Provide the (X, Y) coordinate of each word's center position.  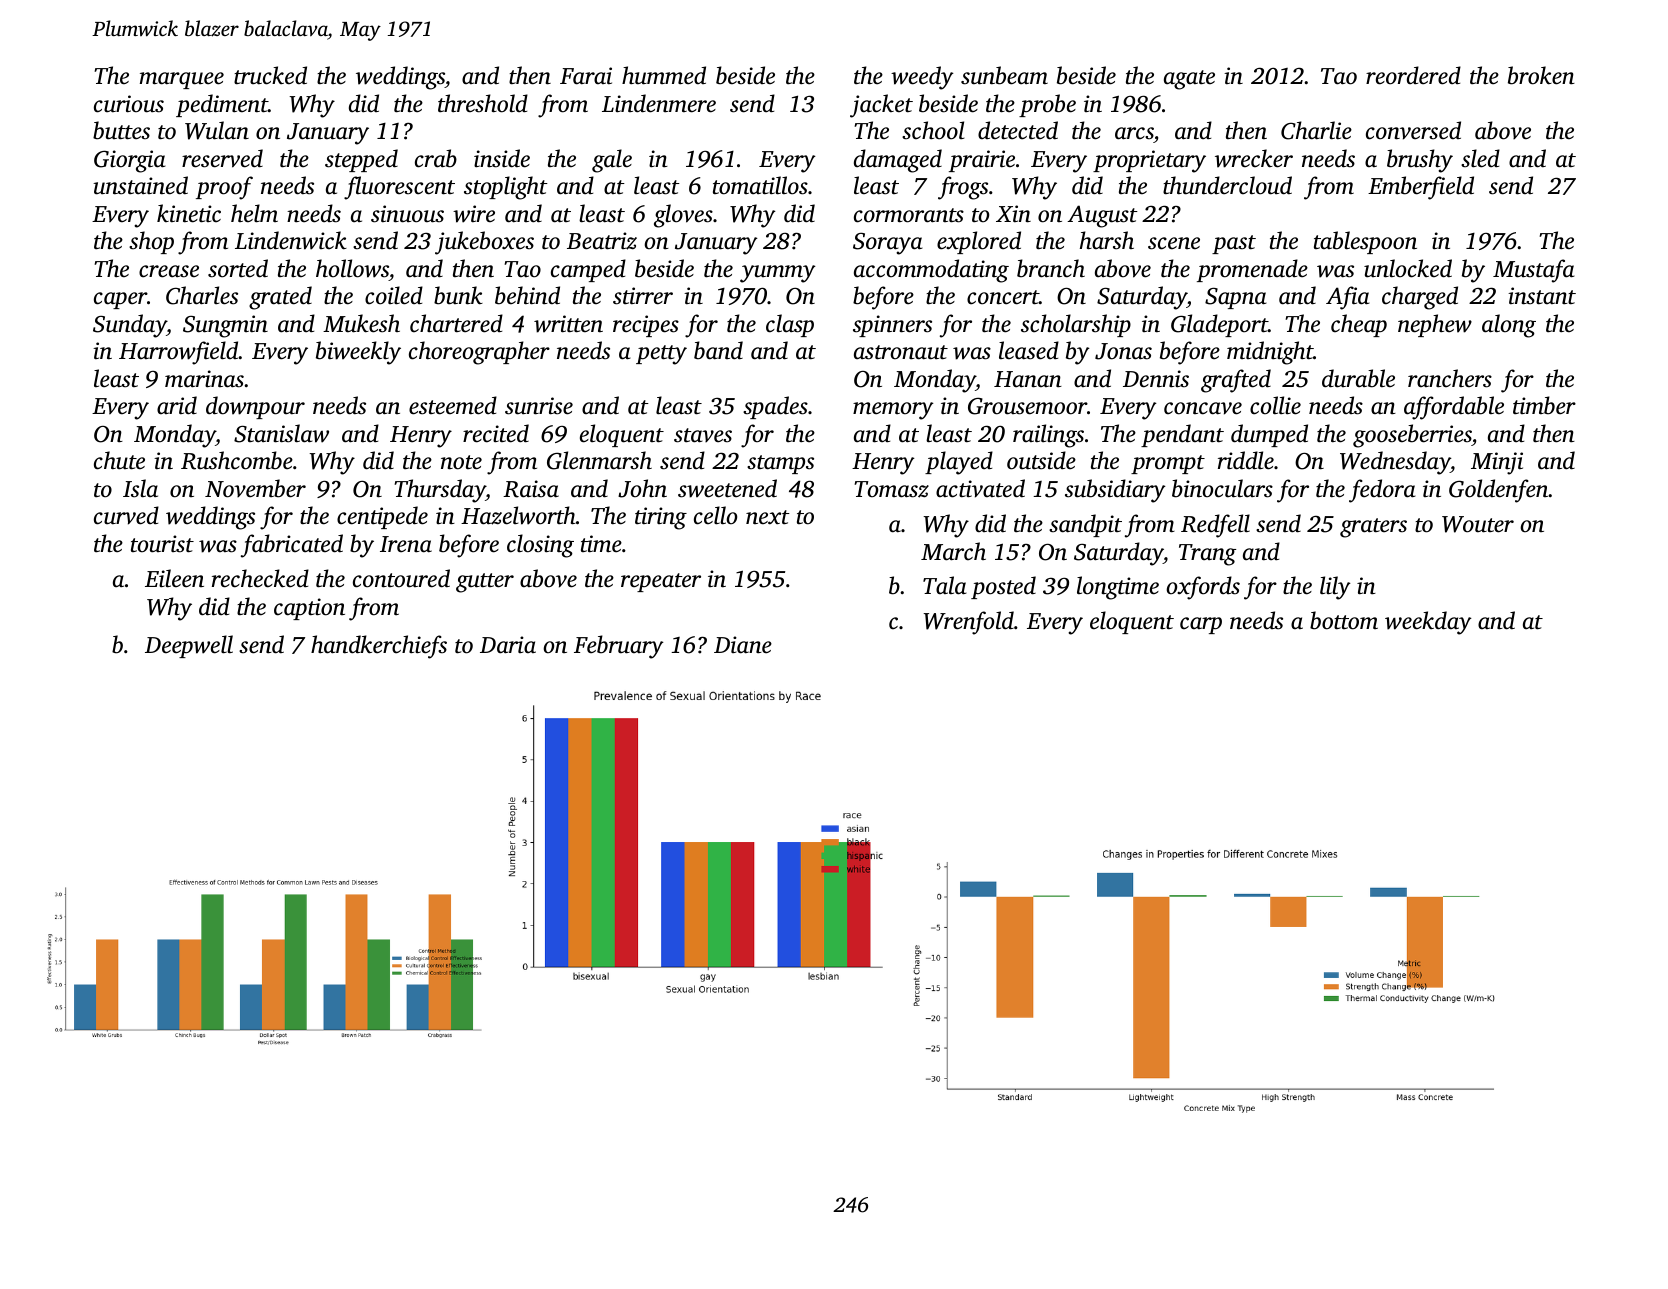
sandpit (1085, 525)
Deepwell (189, 646)
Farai (586, 76)
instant (1542, 296)
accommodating (931, 271)
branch (1051, 268)
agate (1189, 80)
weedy (922, 78)
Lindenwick (291, 240)
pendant (1182, 435)
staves (703, 435)
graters (1373, 528)
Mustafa (1534, 271)
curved (126, 515)
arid (177, 405)
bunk (458, 295)
